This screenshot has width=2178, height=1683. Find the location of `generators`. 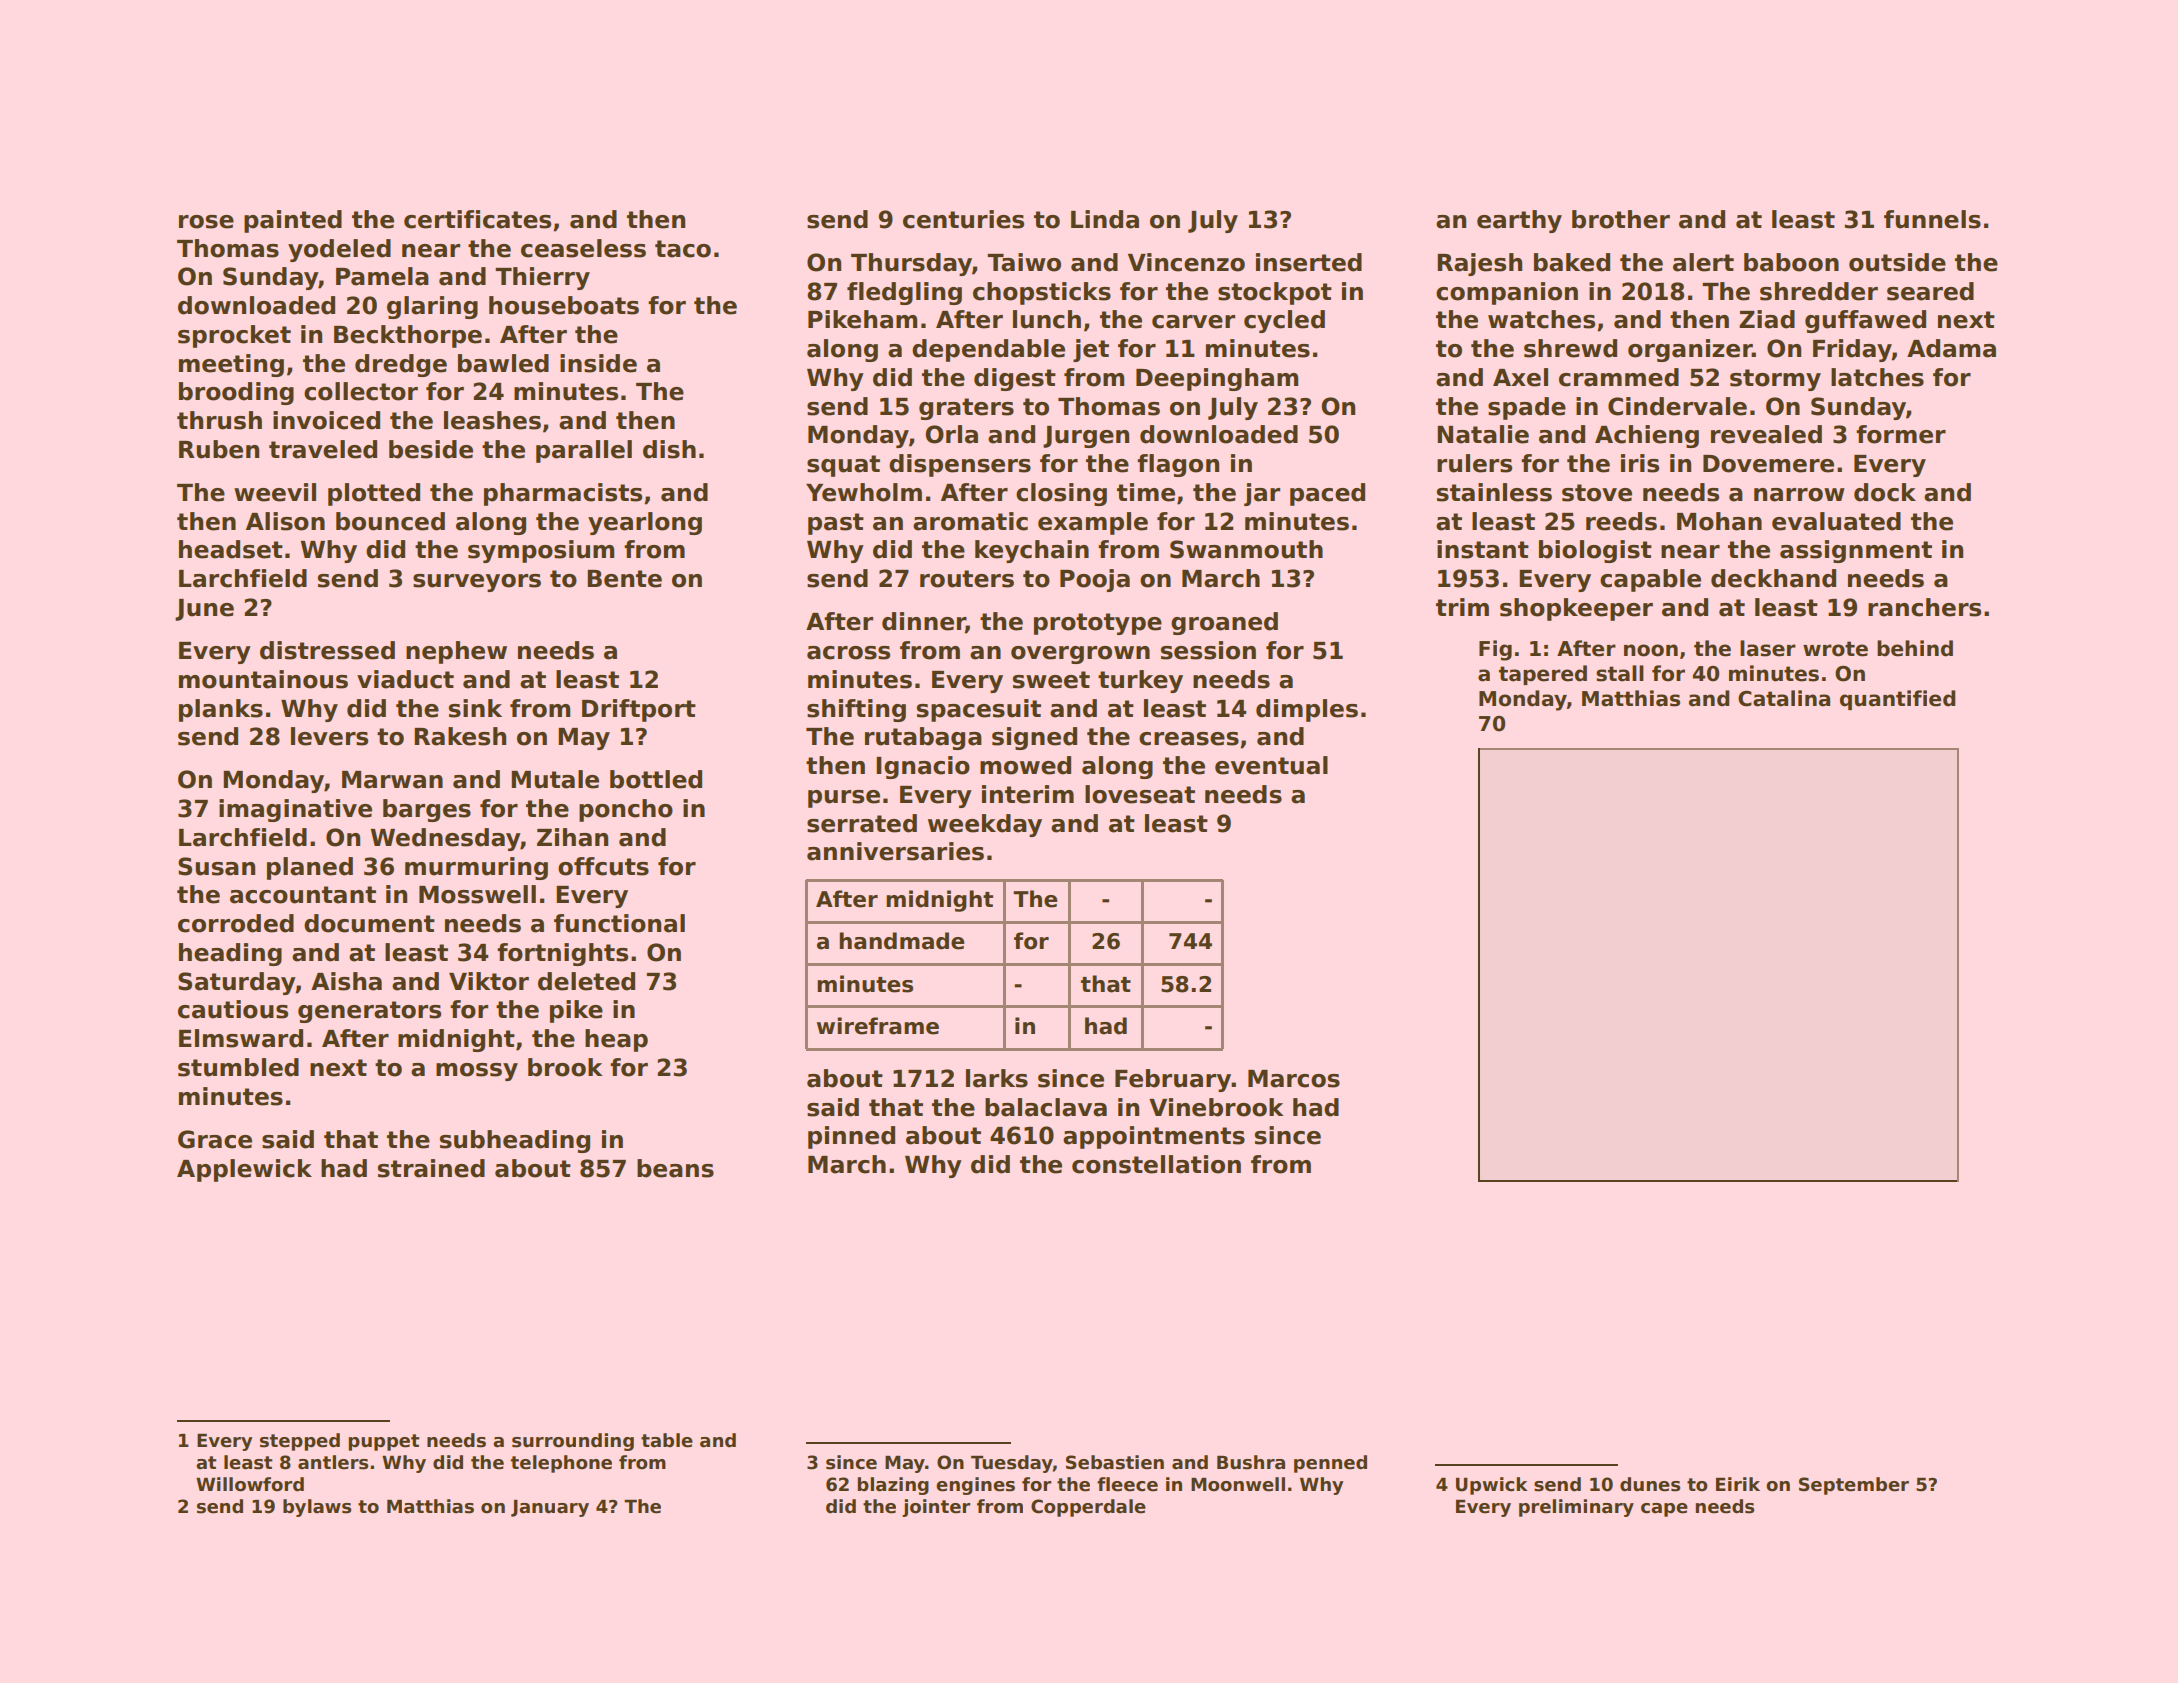

generators is located at coordinates (369, 1012).
